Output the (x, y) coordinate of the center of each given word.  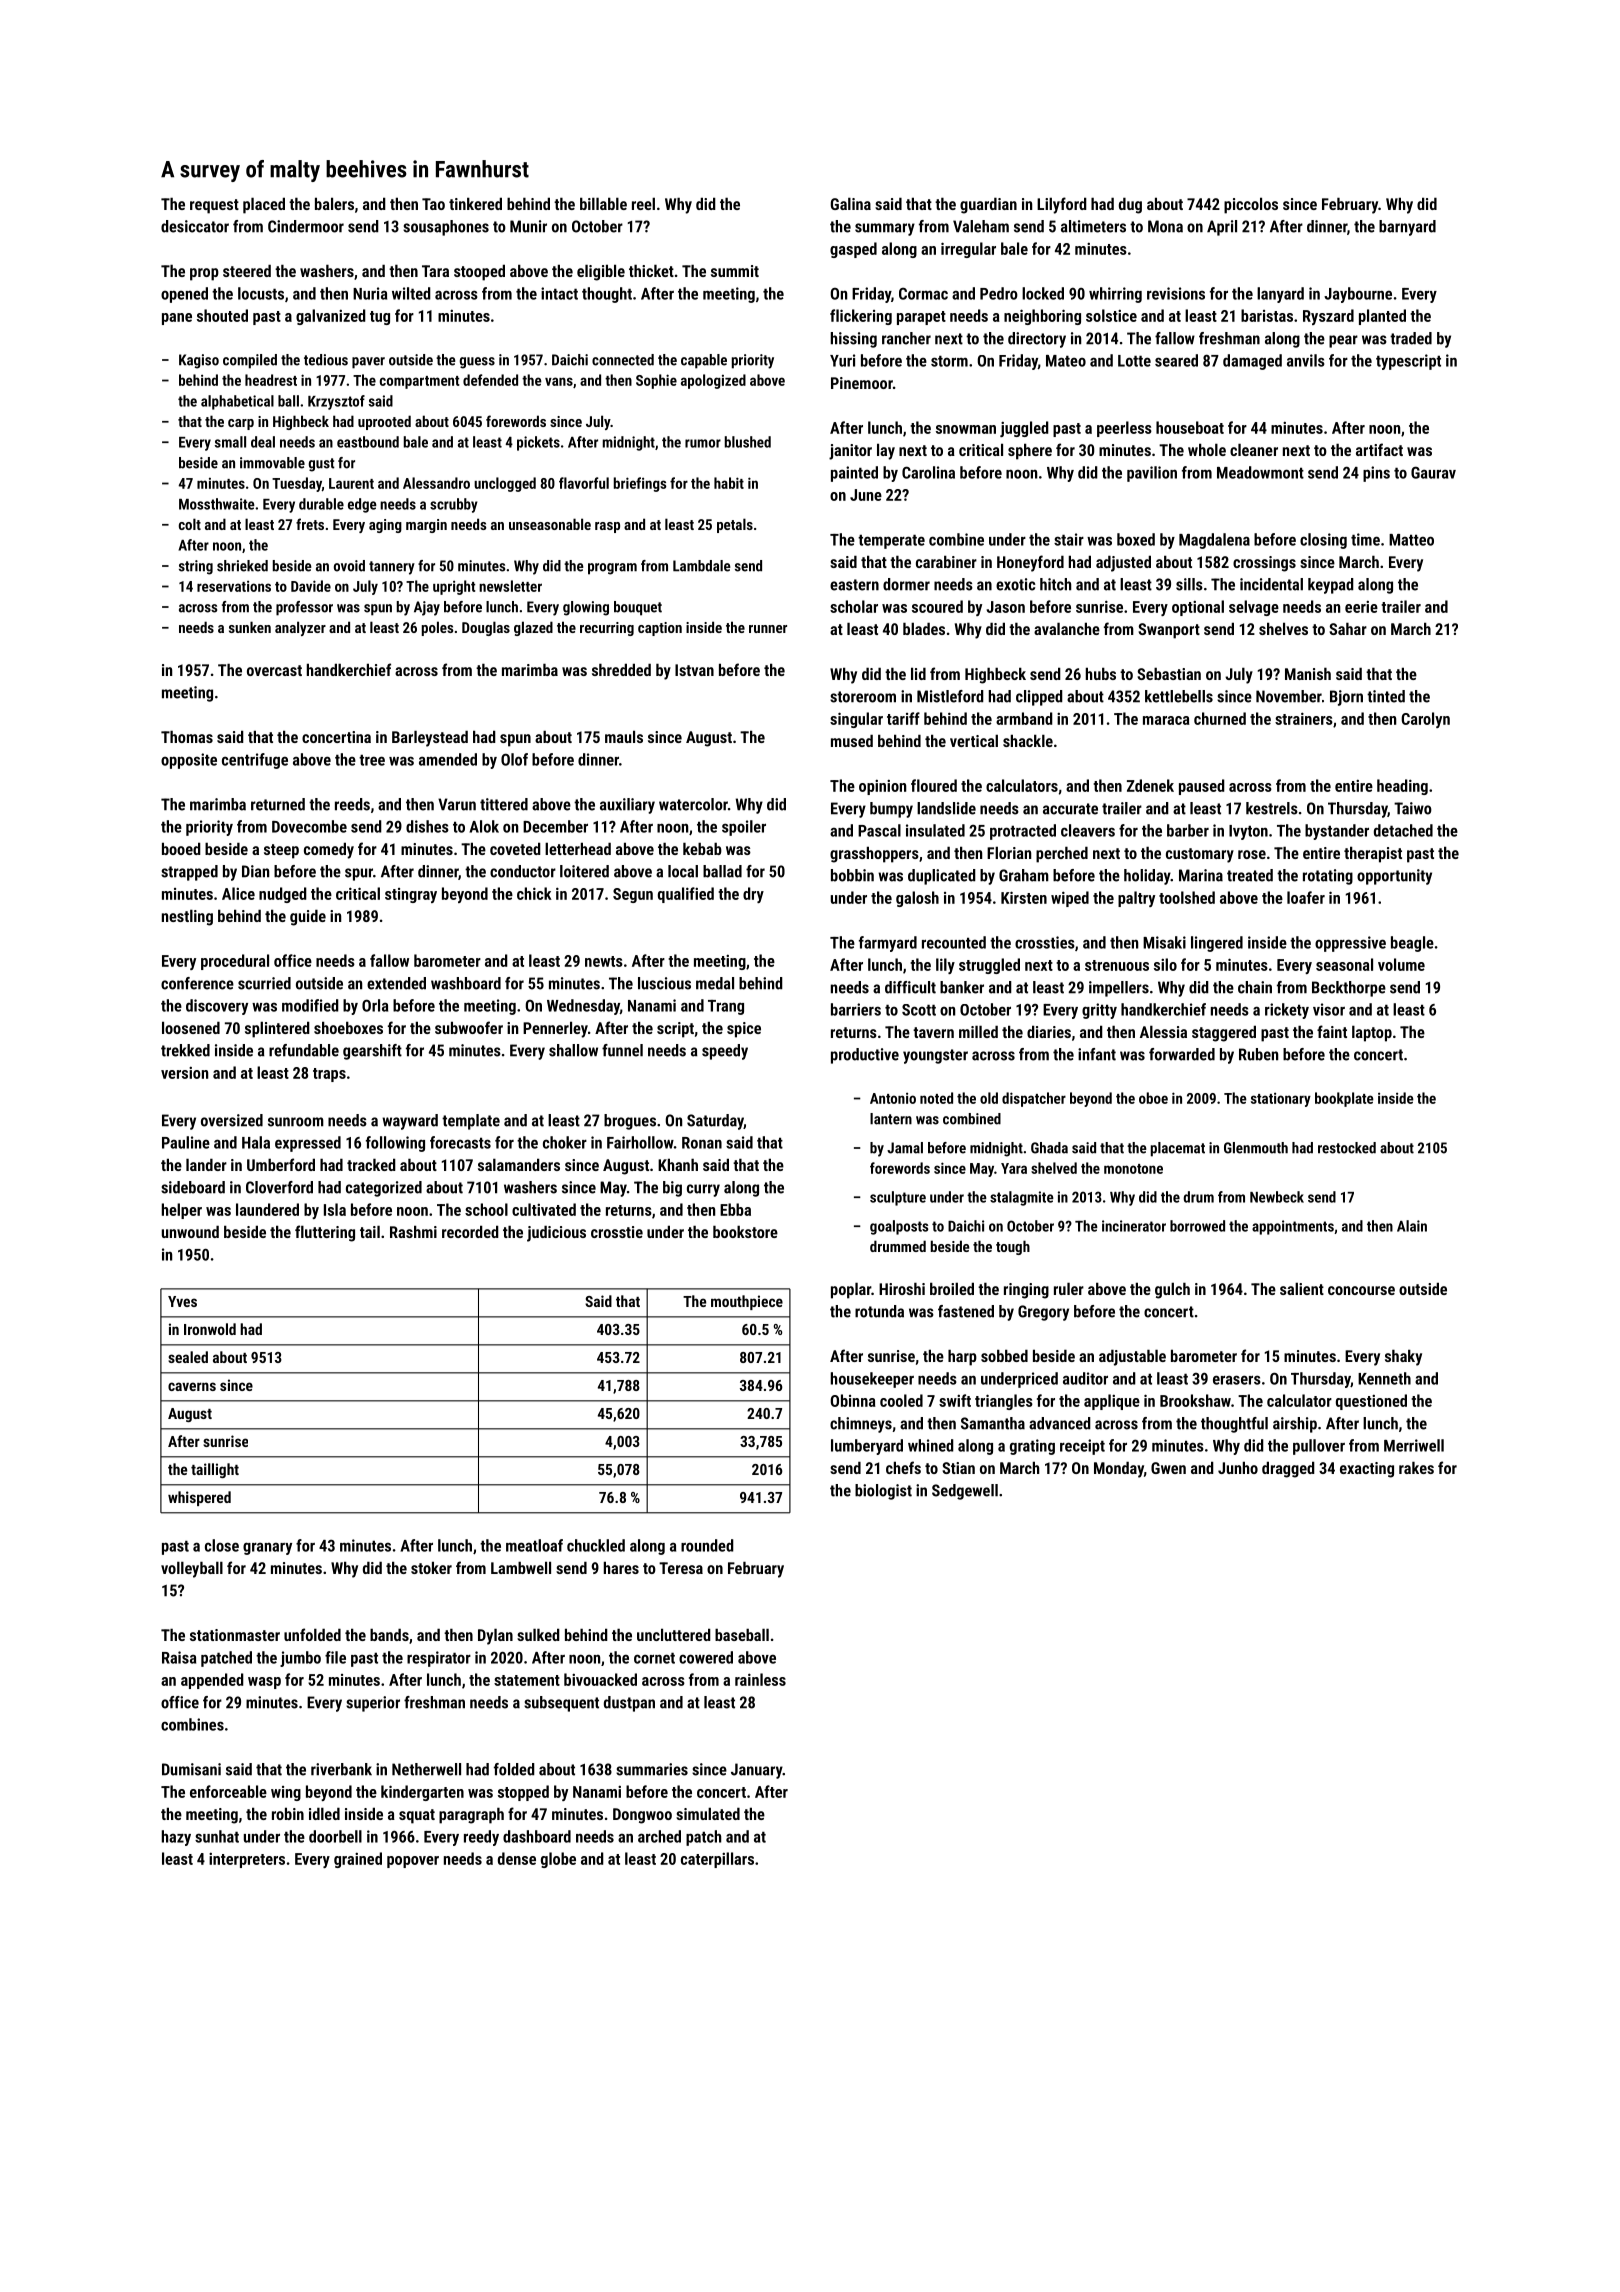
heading (1402, 787)
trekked (185, 1050)
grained (358, 1860)
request (214, 206)
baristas (1267, 315)
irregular (968, 250)
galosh (917, 899)
